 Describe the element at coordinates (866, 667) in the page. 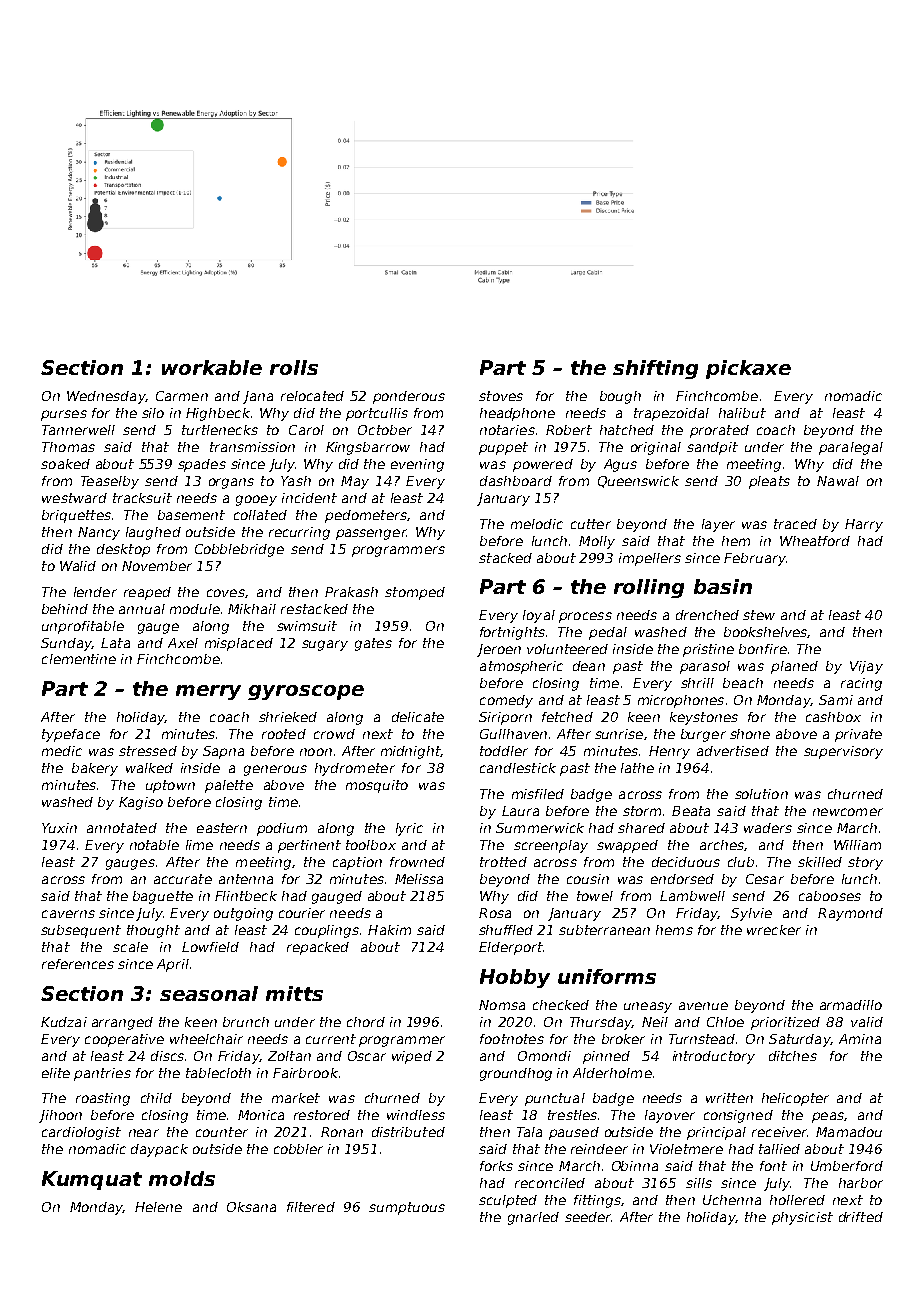

I see `Vijay` at that location.
